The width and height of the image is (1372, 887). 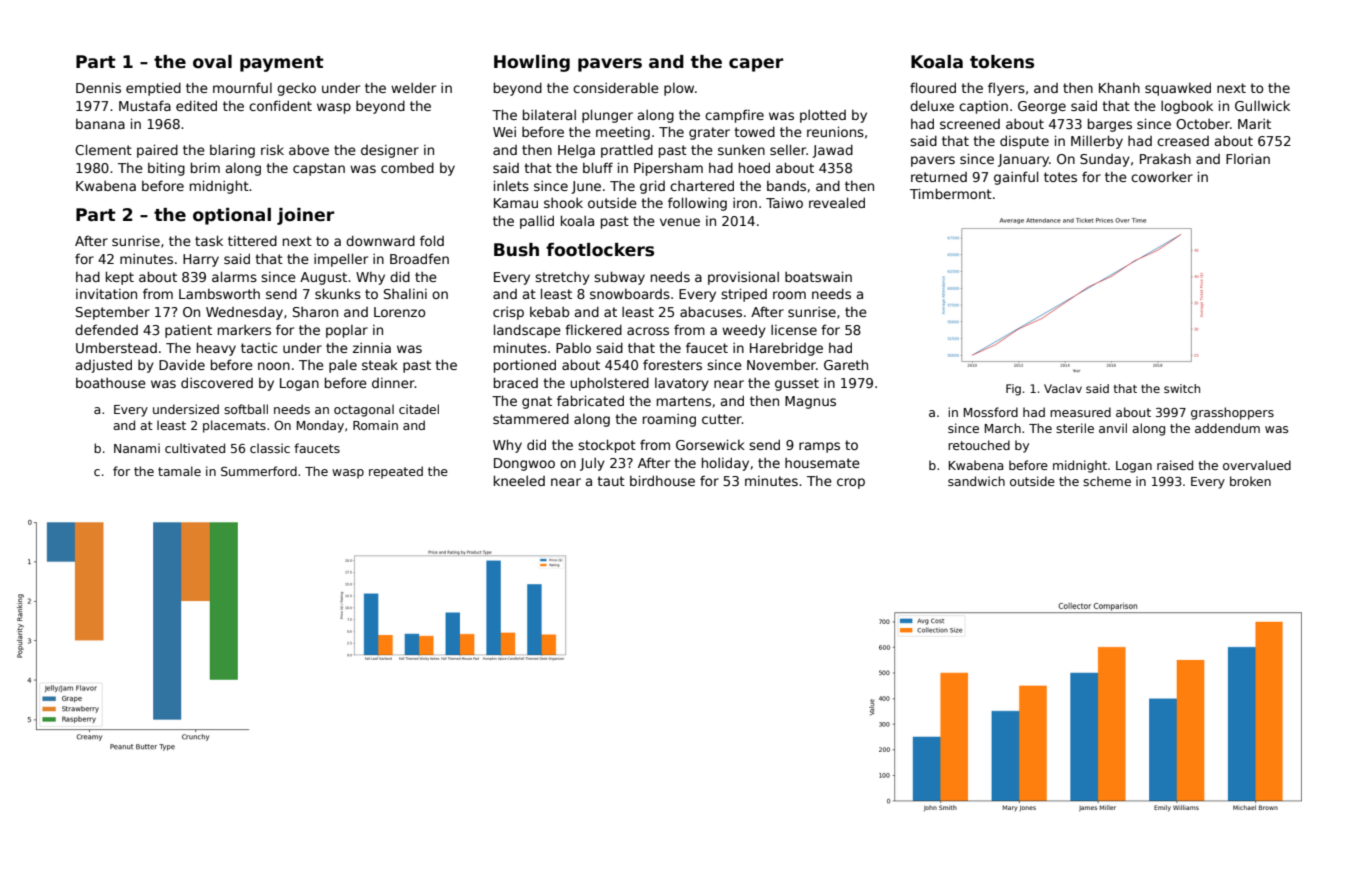 I want to click on placemats, so click(x=234, y=426).
